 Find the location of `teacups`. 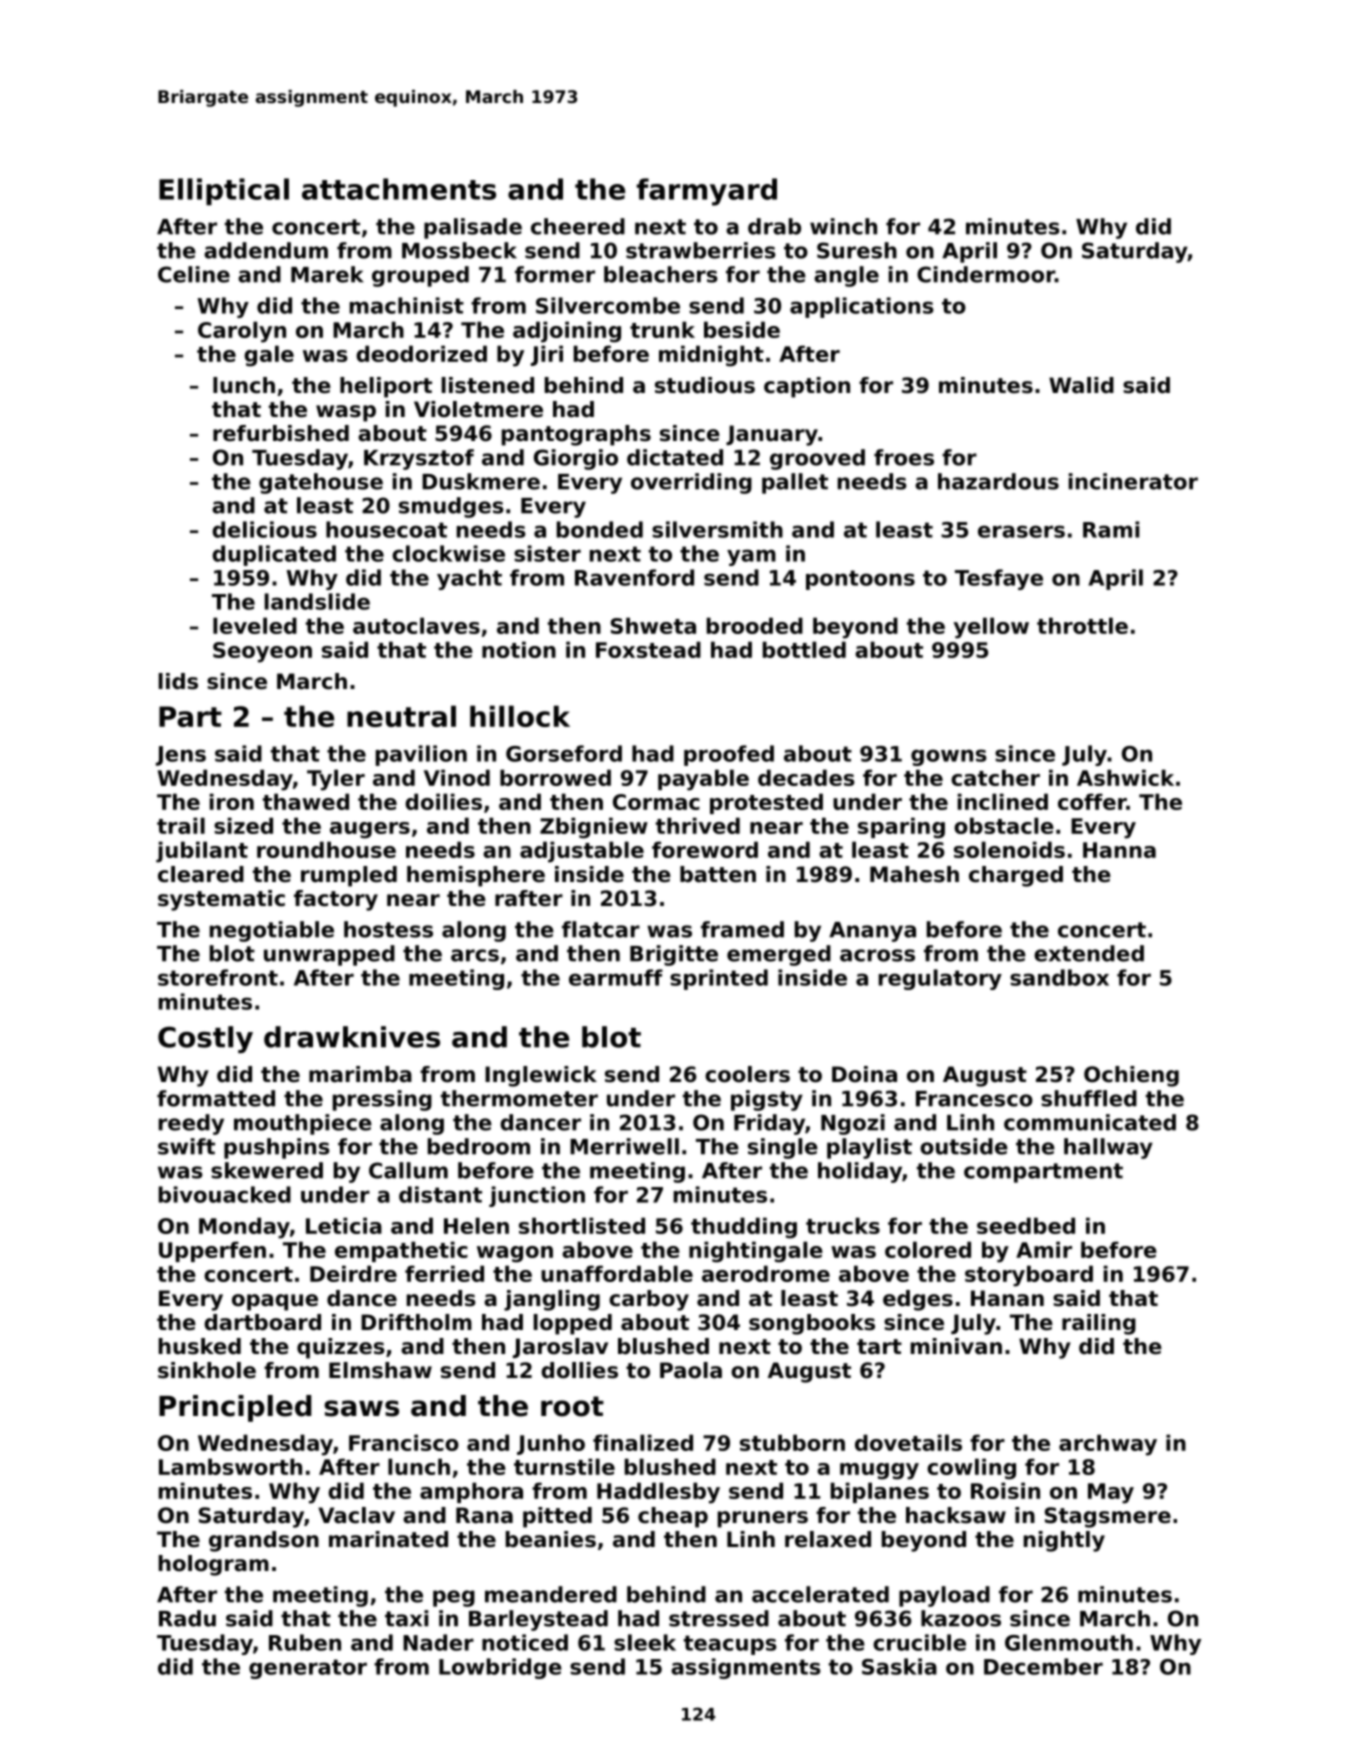

teacups is located at coordinates (730, 1645).
